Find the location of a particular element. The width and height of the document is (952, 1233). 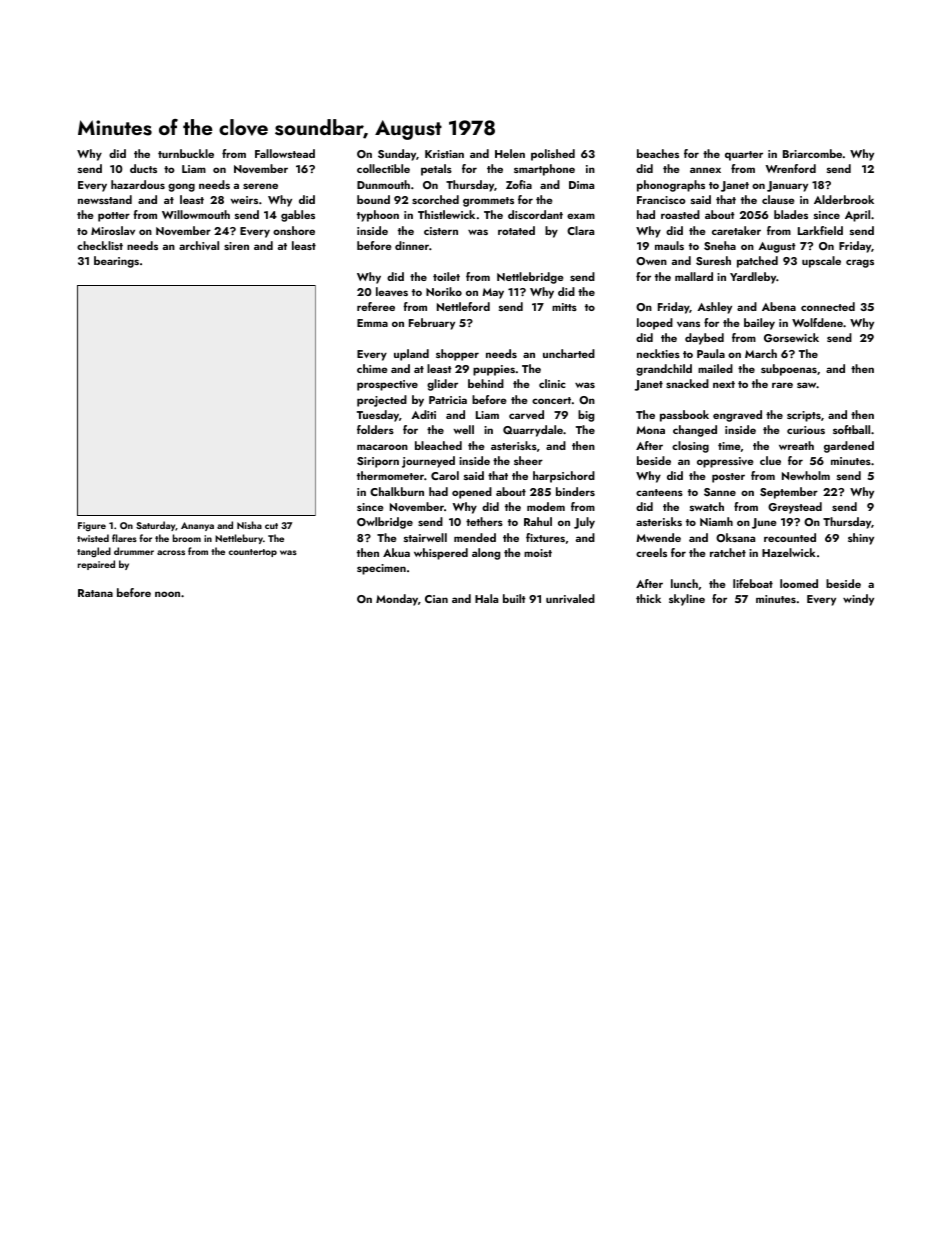

beaches is located at coordinates (658, 153).
